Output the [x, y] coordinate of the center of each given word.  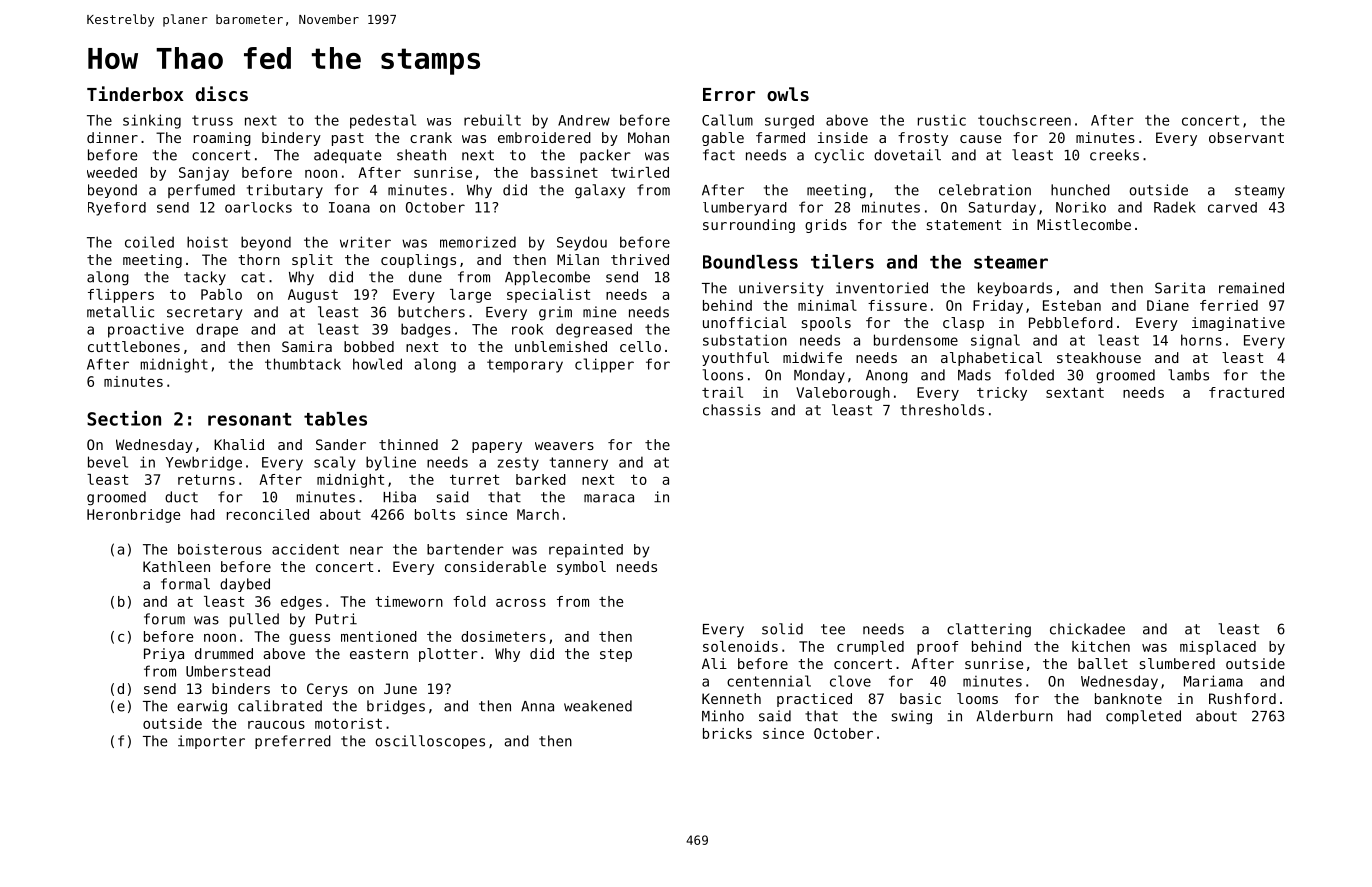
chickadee [1087, 629]
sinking [152, 121]
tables [335, 419]
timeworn [409, 601]
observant [1246, 137]
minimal [827, 305]
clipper [604, 365]
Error [729, 94]
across [521, 603]
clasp [963, 324]
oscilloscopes [430, 742]
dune [425, 277]
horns [1201, 340]
